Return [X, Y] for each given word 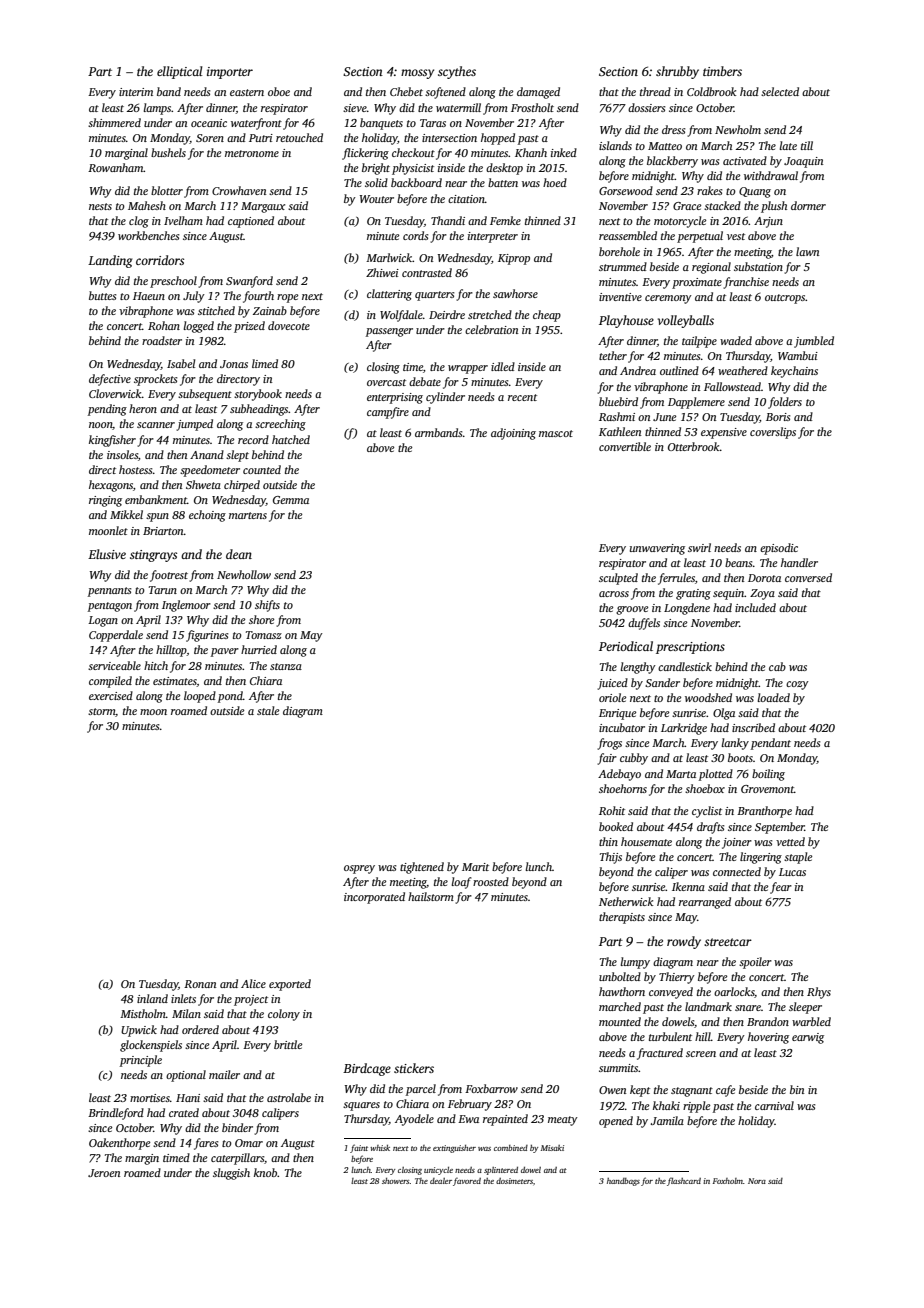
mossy [417, 74]
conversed [808, 577]
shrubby [677, 72]
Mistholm [143, 1013]
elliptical [180, 72]
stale [268, 710]
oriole [612, 697]
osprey [359, 869]
